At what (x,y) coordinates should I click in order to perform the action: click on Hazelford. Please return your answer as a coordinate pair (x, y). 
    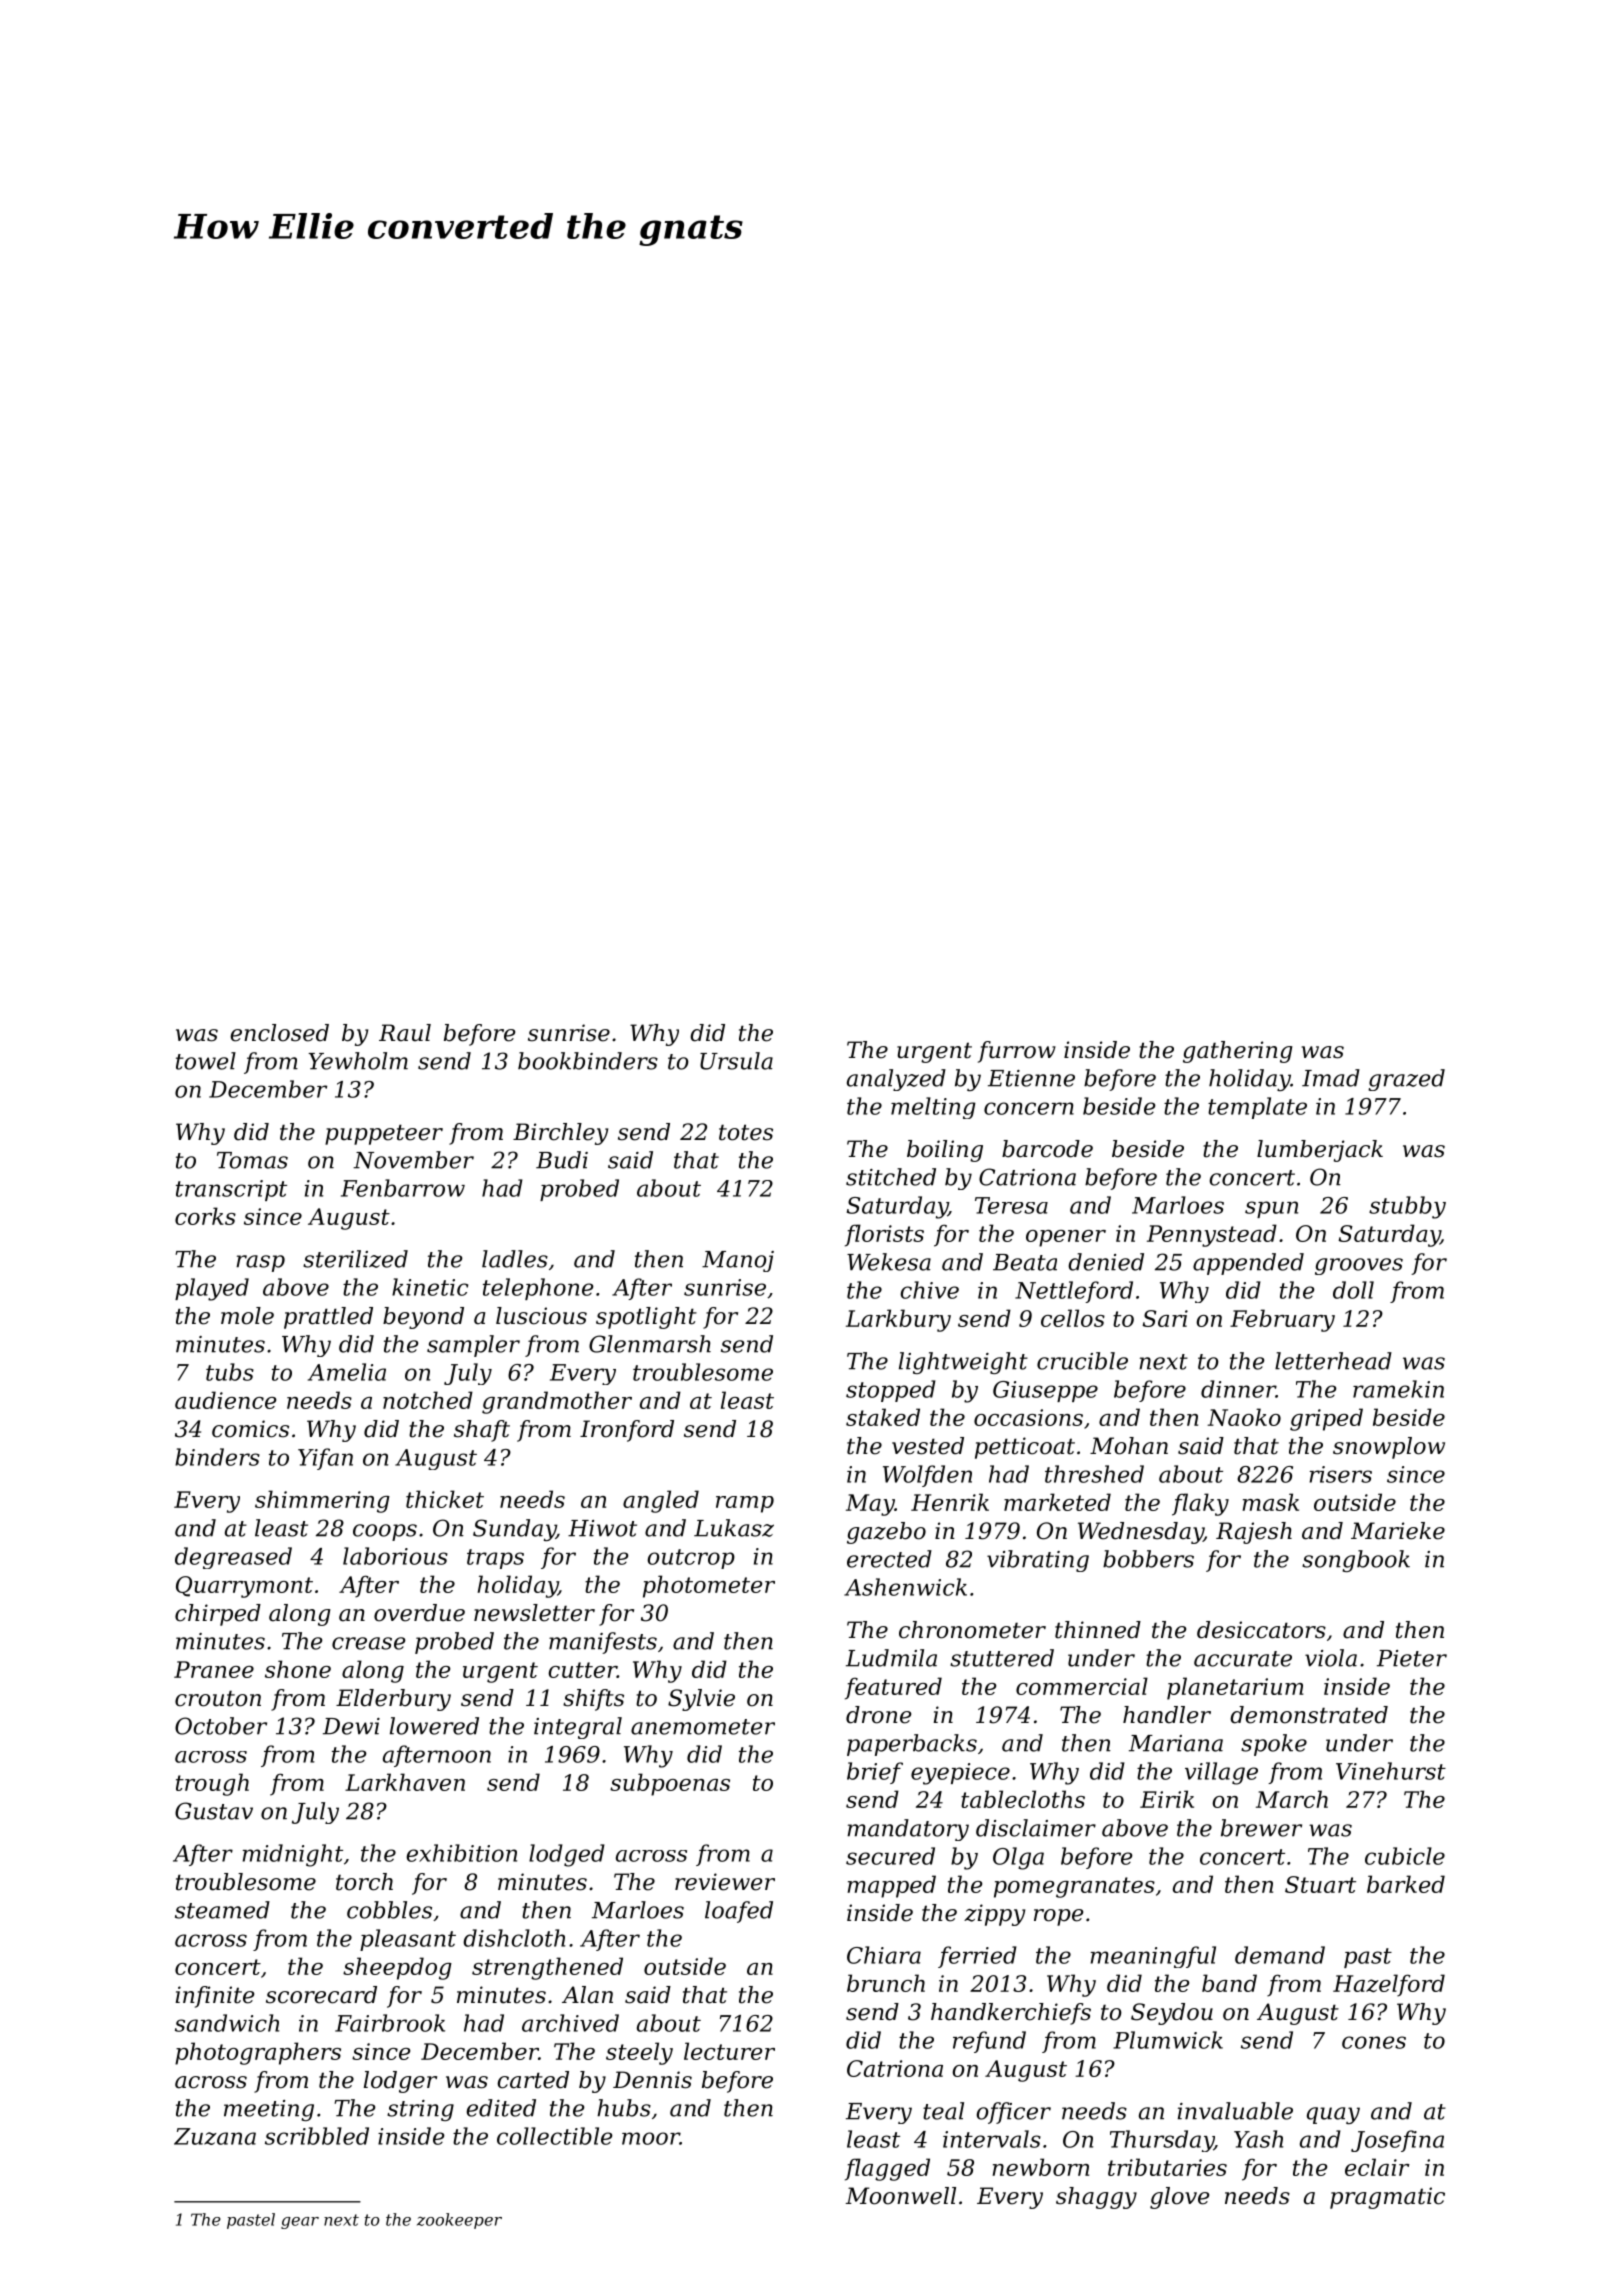
    Looking at the image, I should click on (1389, 1985).
